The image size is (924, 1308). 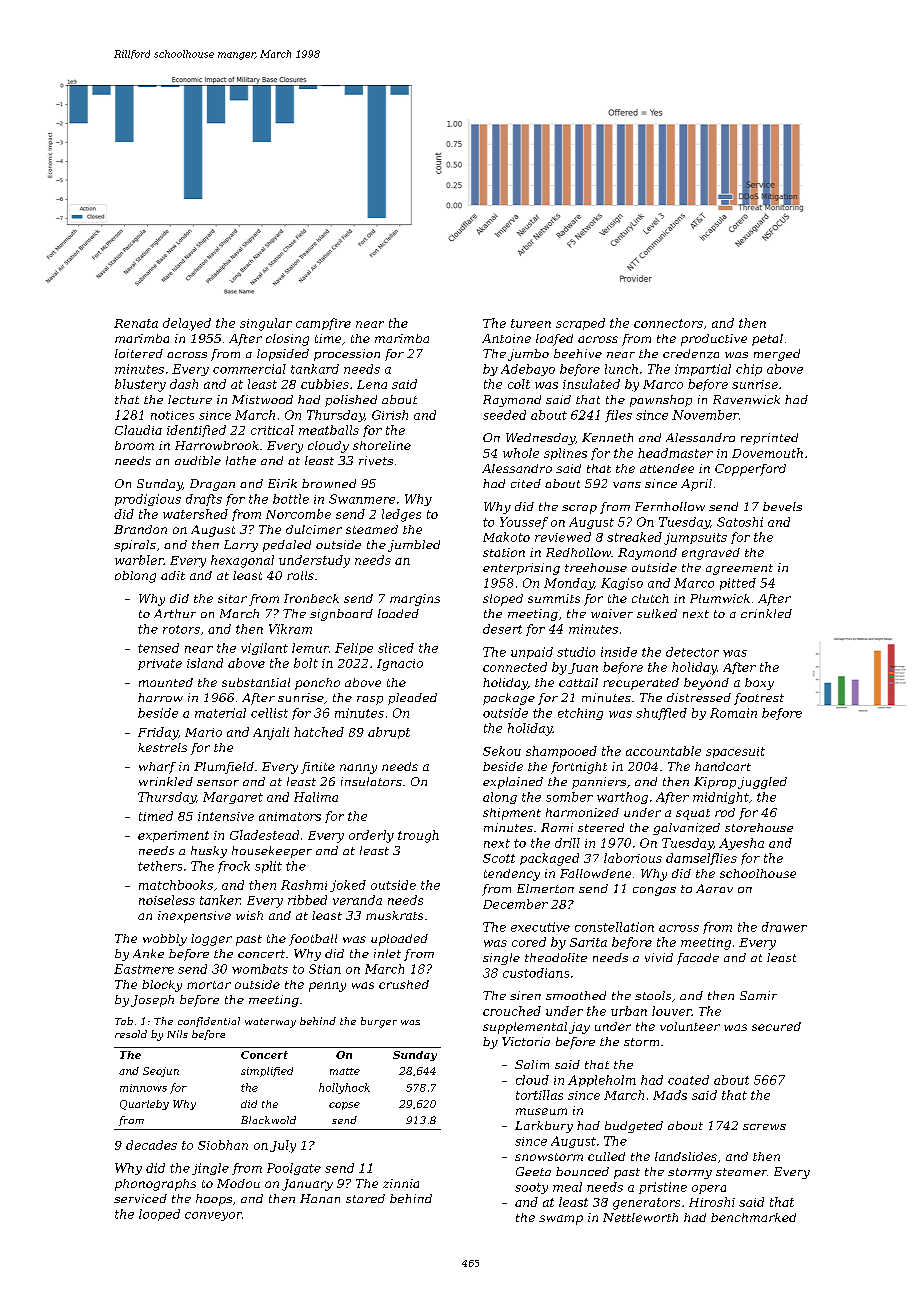 What do you see at coordinates (529, 942) in the screenshot?
I see `cored` at bounding box center [529, 942].
